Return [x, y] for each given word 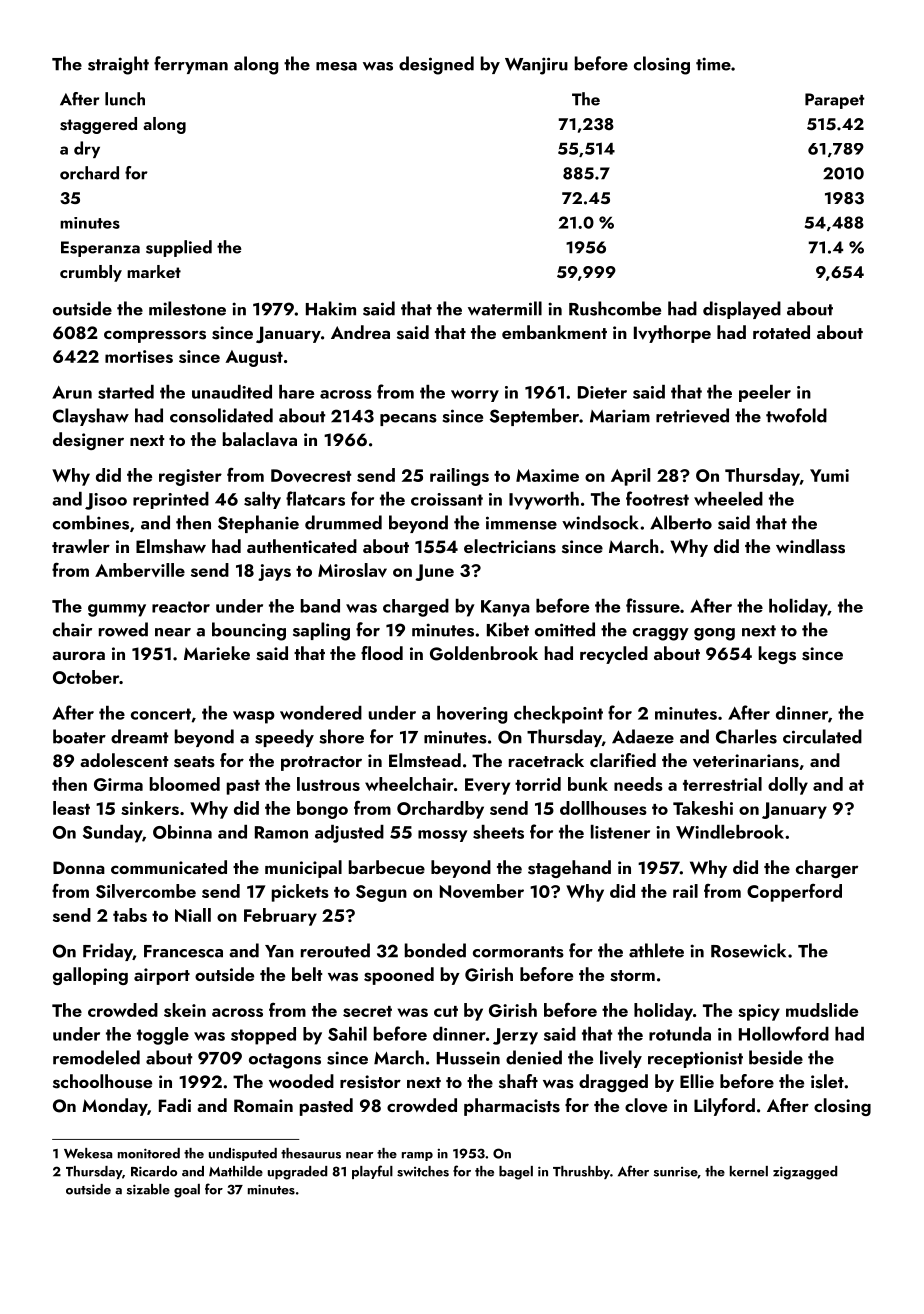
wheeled [728, 499]
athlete [656, 950]
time [713, 64]
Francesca [183, 951]
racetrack [546, 760]
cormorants [518, 952]
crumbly [91, 273]
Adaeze [643, 736]
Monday [114, 1107]
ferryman [191, 65]
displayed [742, 310]
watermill [505, 308]
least [71, 808]
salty [262, 500]
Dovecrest [311, 476]
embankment [554, 332]
